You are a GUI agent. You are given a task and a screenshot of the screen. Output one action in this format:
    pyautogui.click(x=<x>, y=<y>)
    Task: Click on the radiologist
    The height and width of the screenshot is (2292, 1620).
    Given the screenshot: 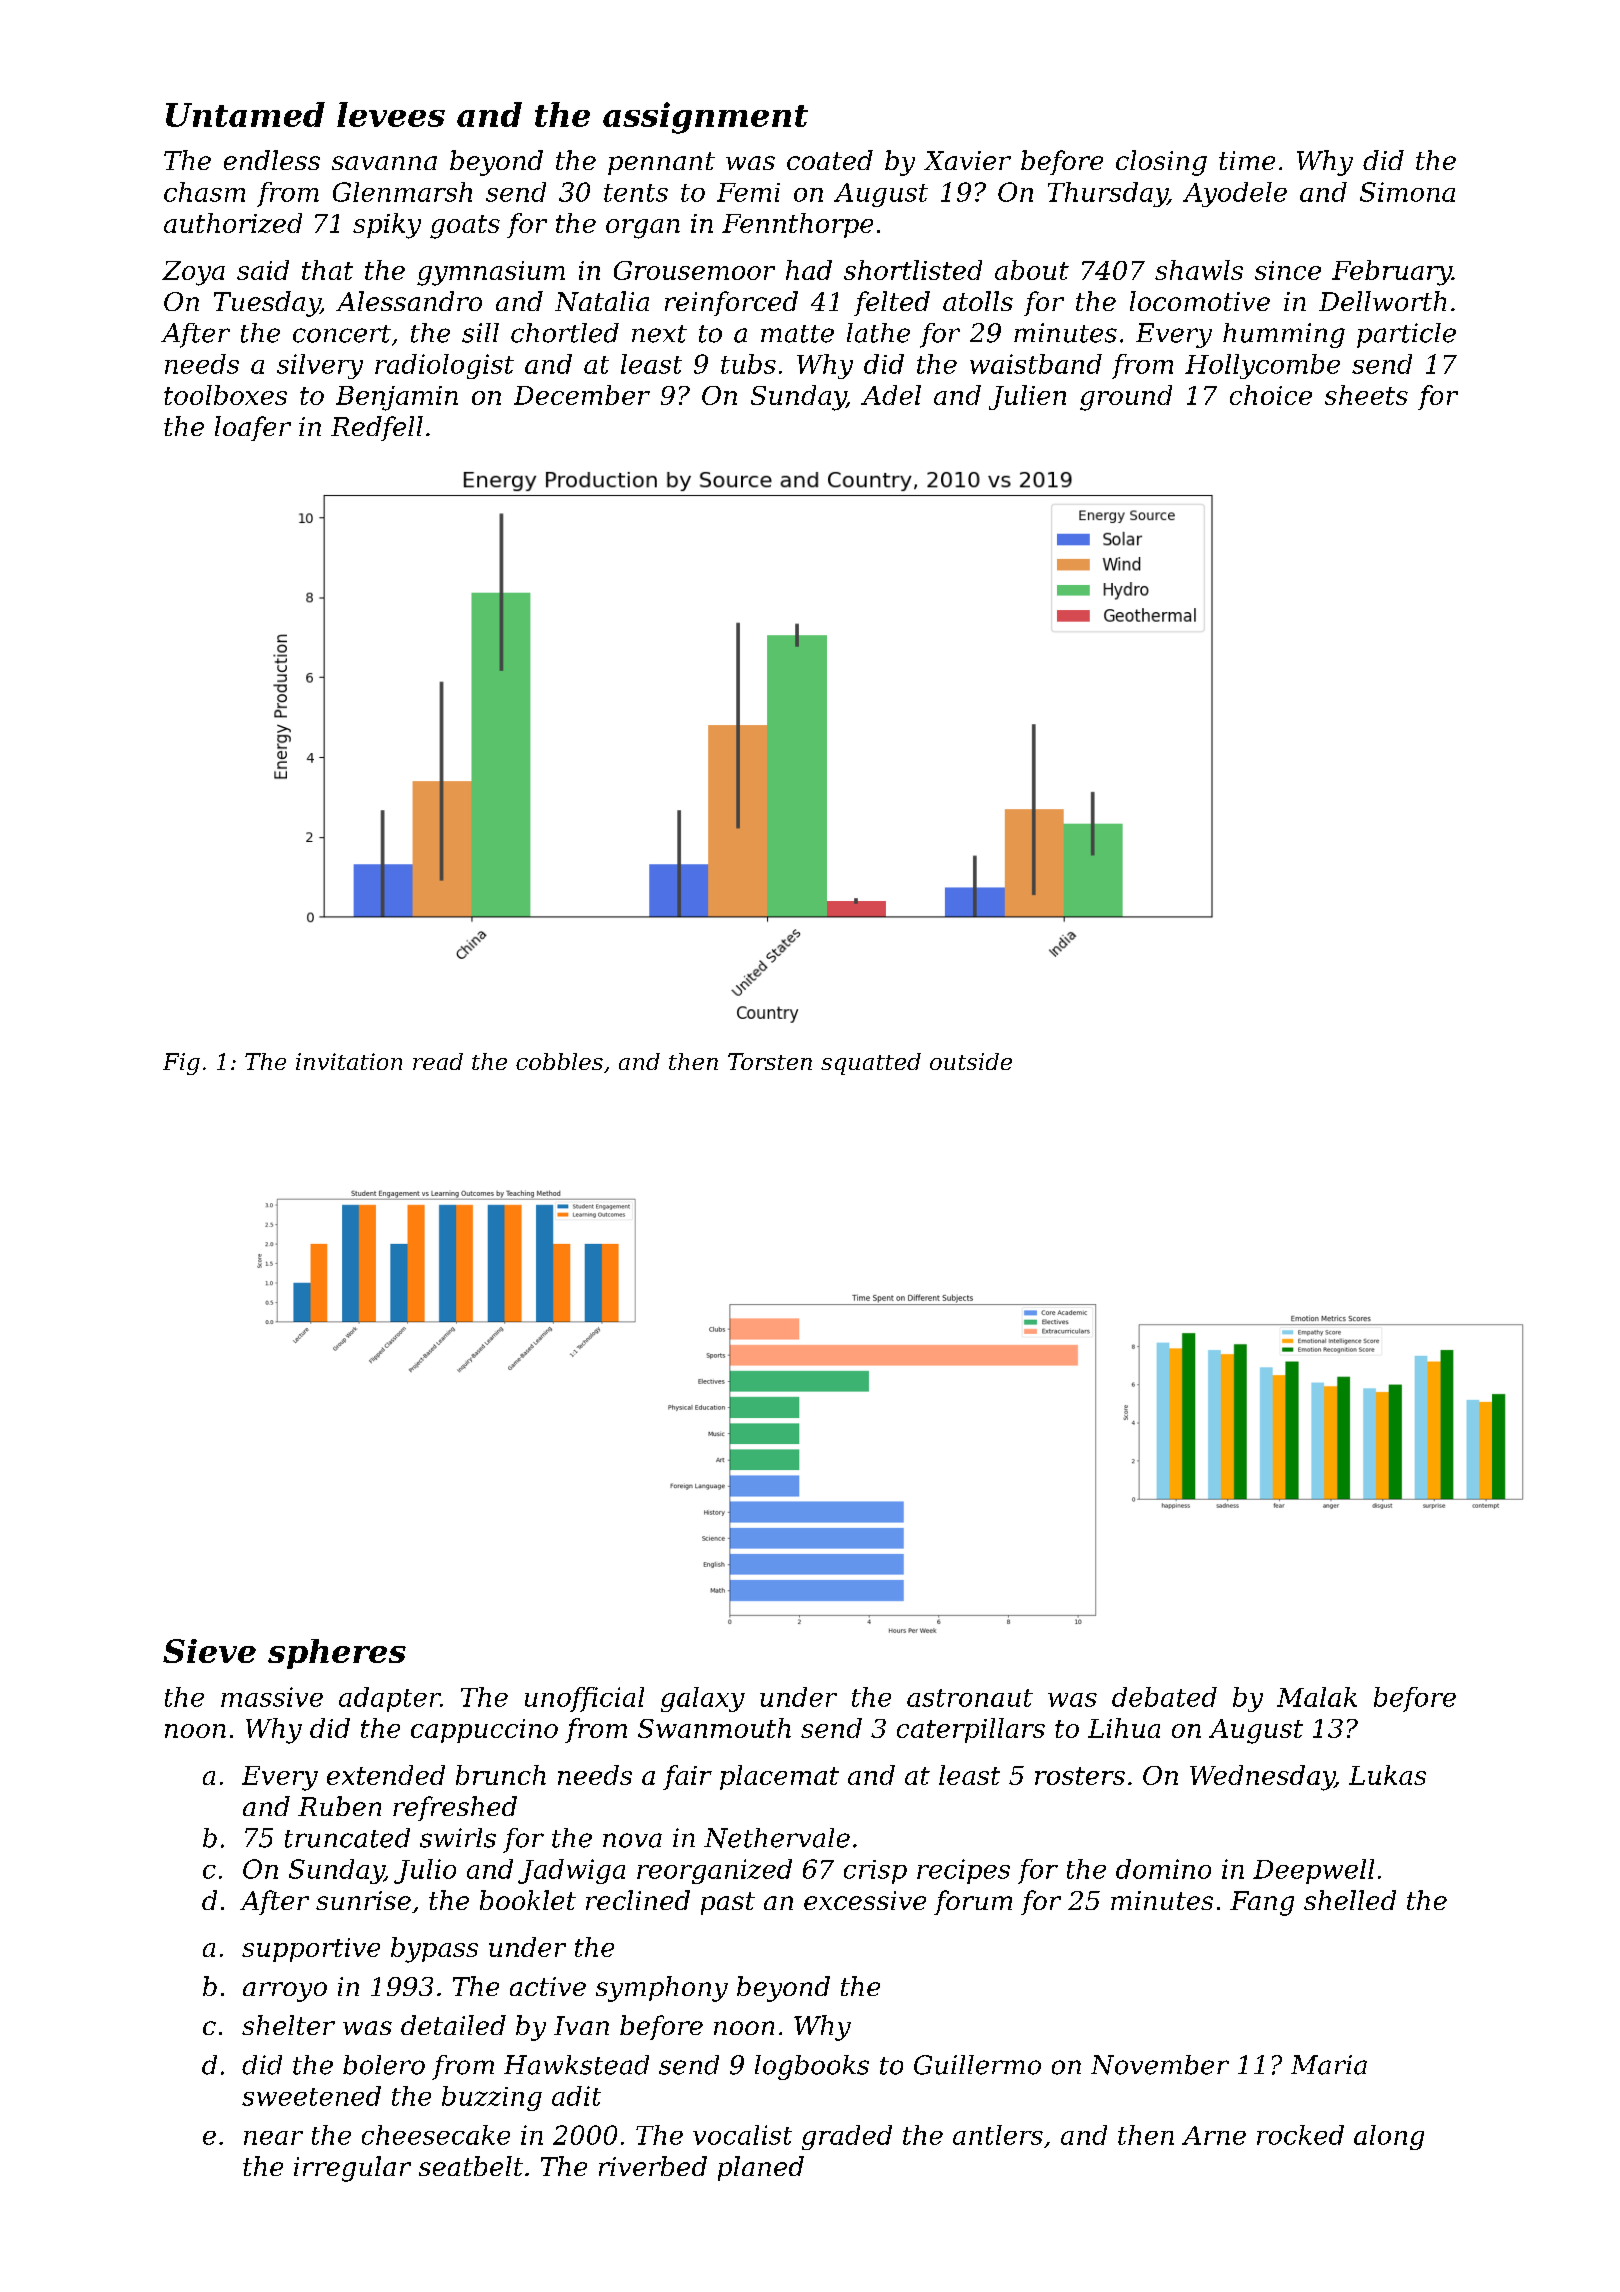 What is the action you would take?
    pyautogui.click(x=444, y=366)
